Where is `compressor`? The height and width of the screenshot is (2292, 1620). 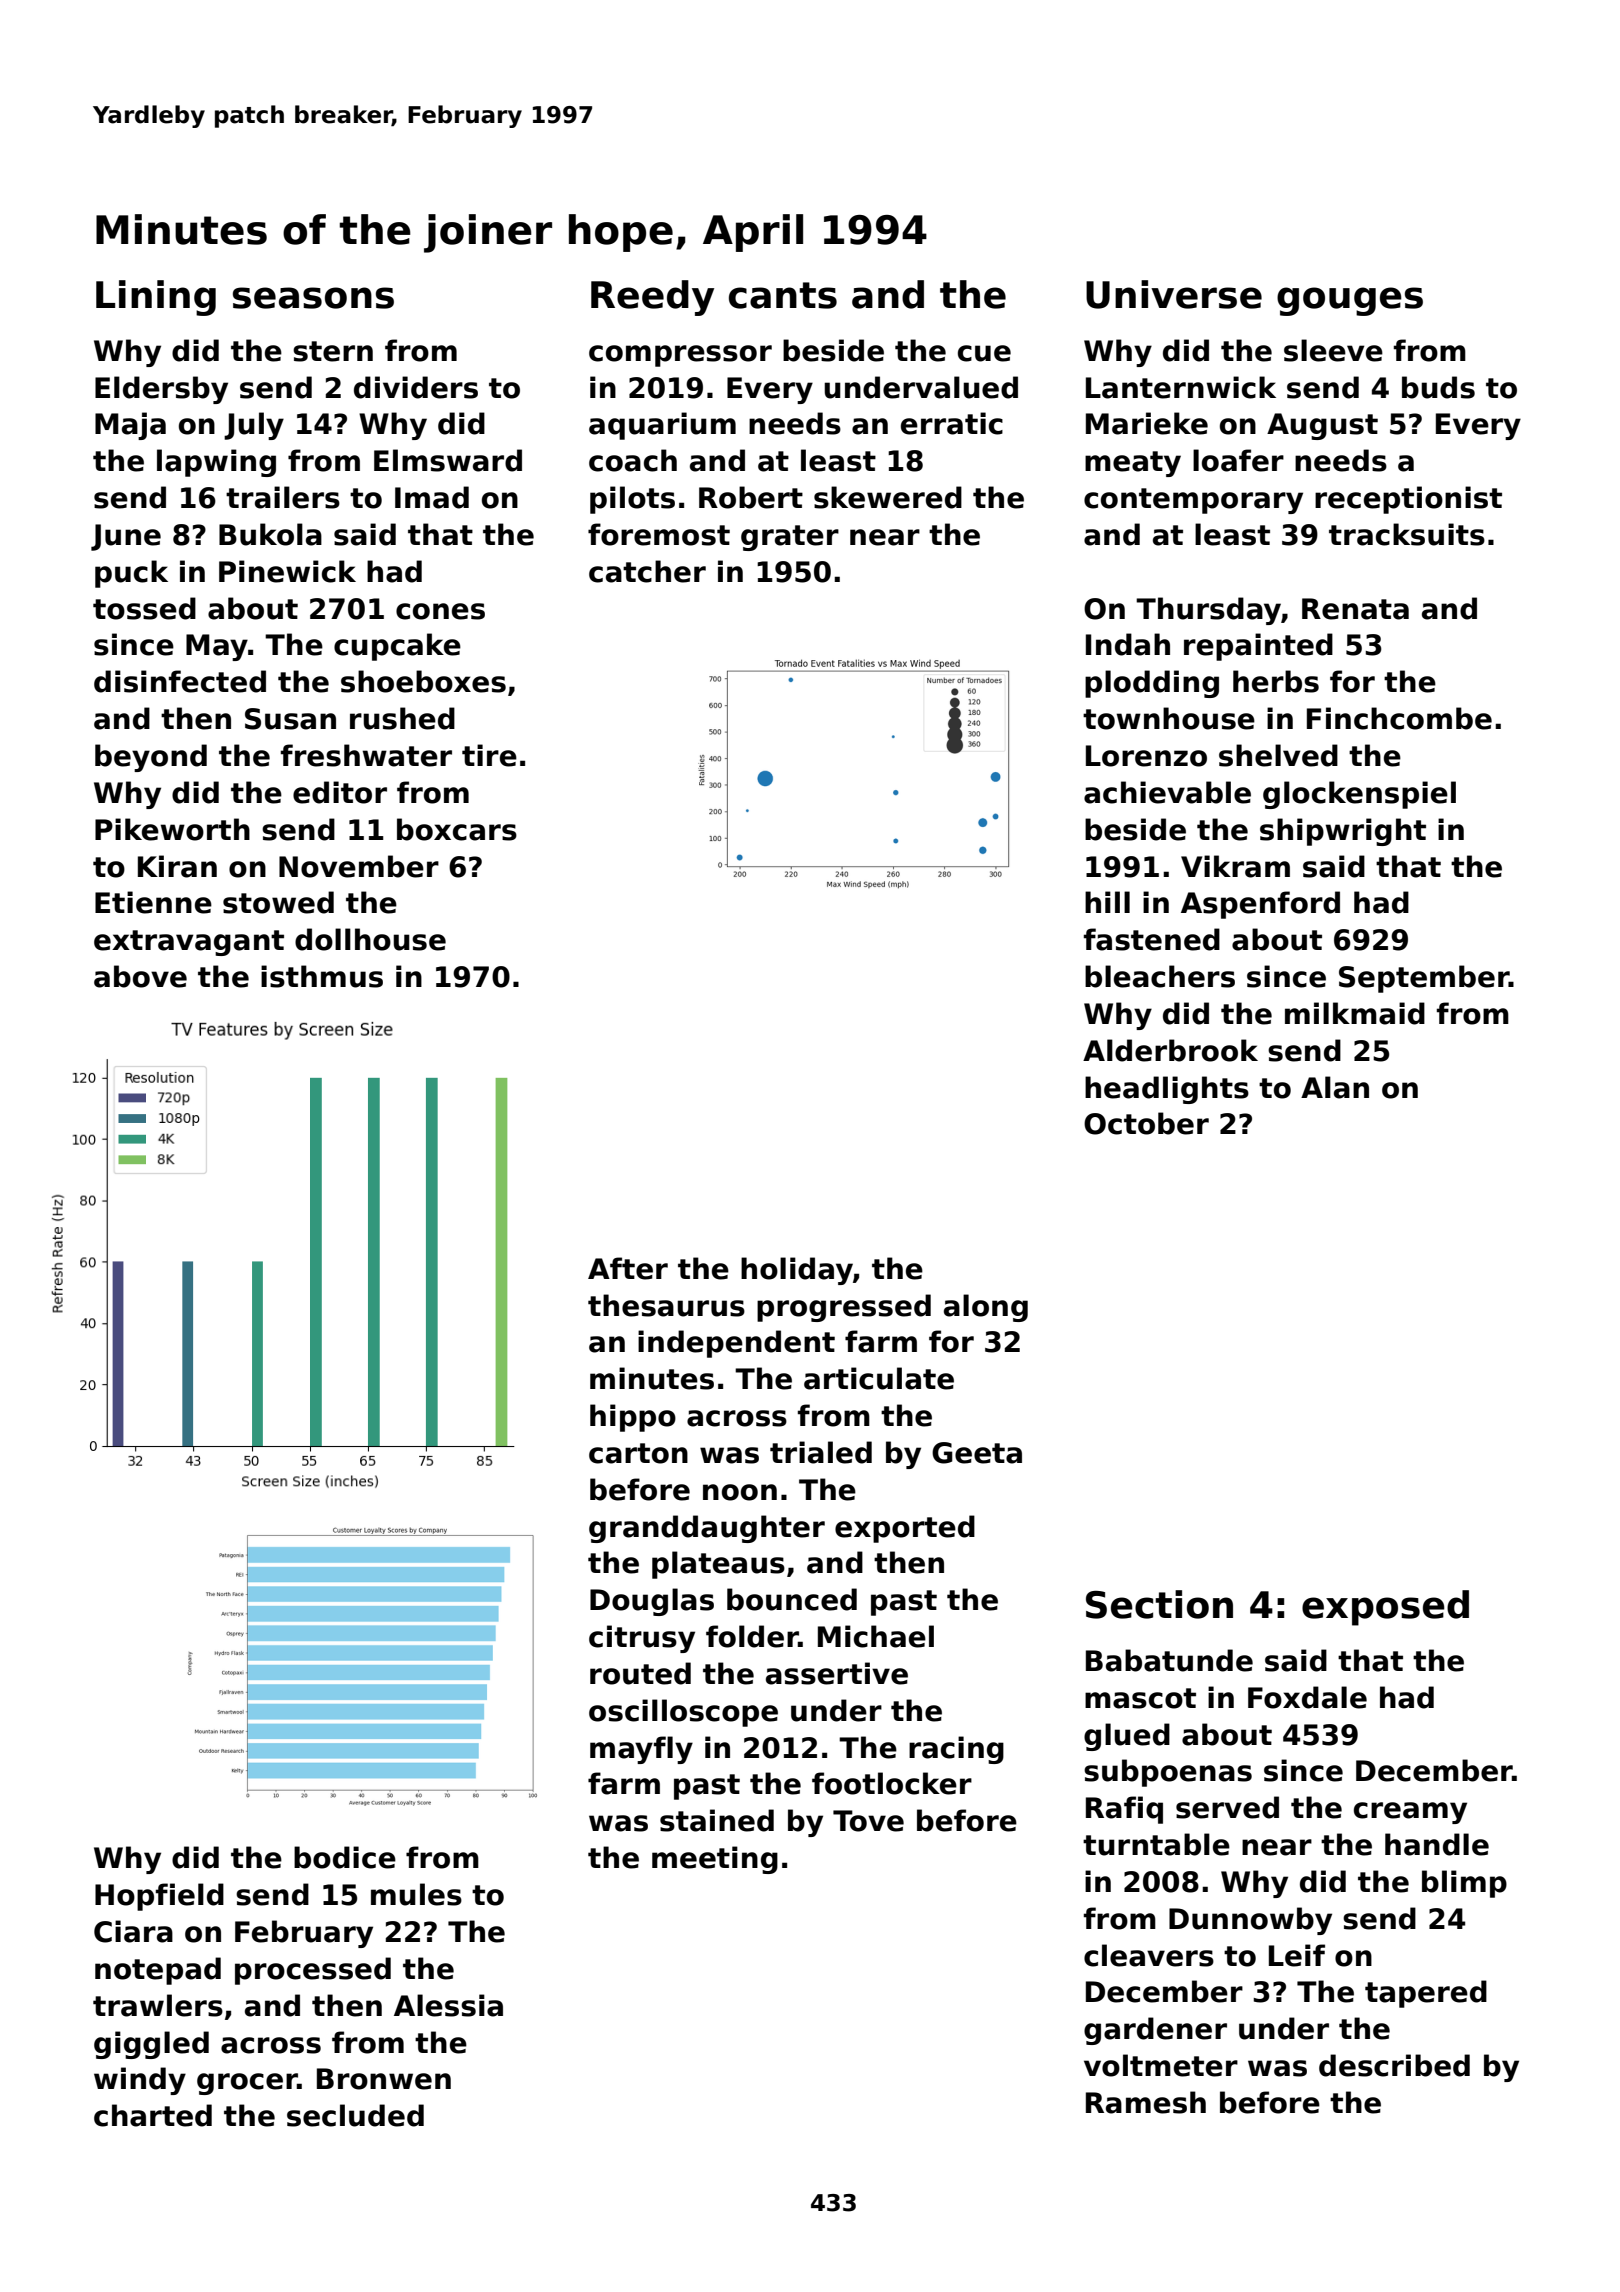
compressor is located at coordinates (680, 356).
